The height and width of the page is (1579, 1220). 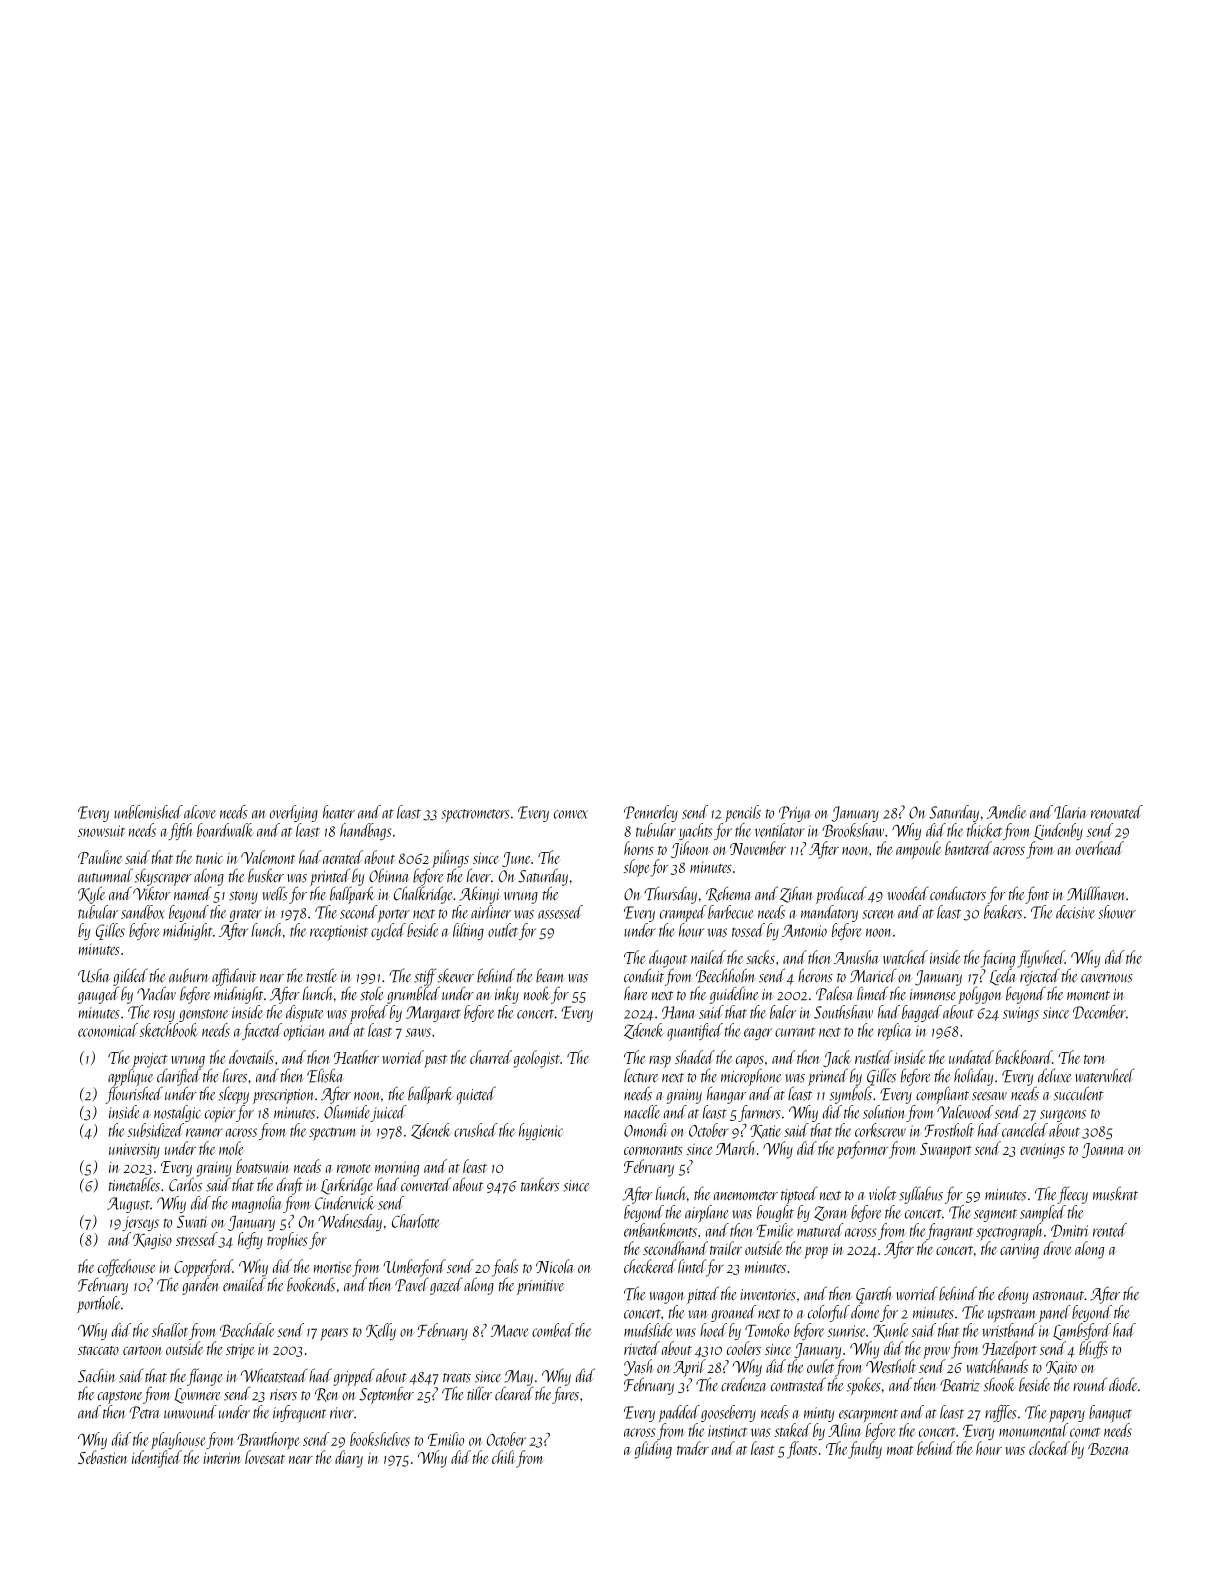 What do you see at coordinates (651, 813) in the page?
I see `Pennerley` at bounding box center [651, 813].
